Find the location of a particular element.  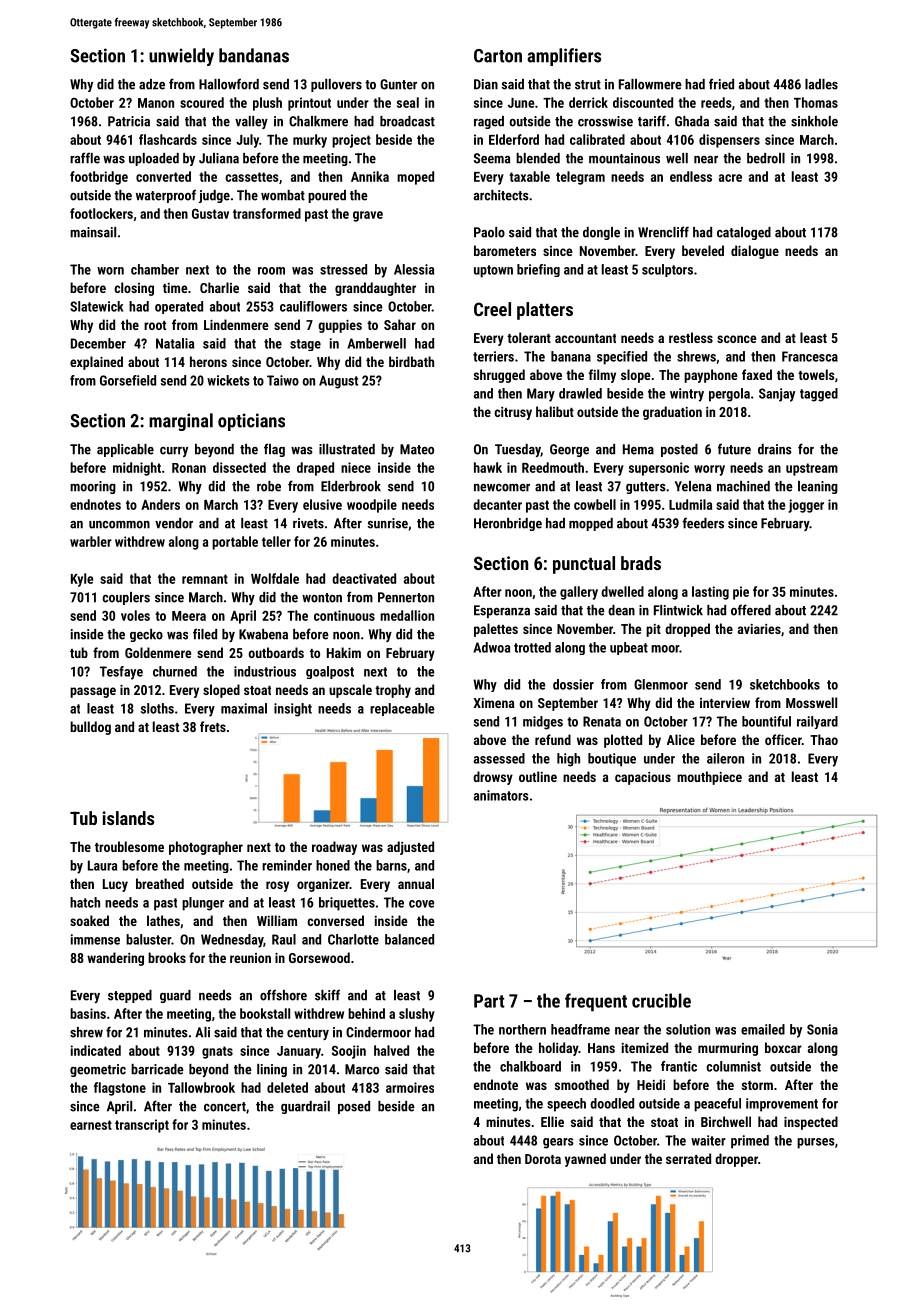

citrusy is located at coordinates (513, 413).
